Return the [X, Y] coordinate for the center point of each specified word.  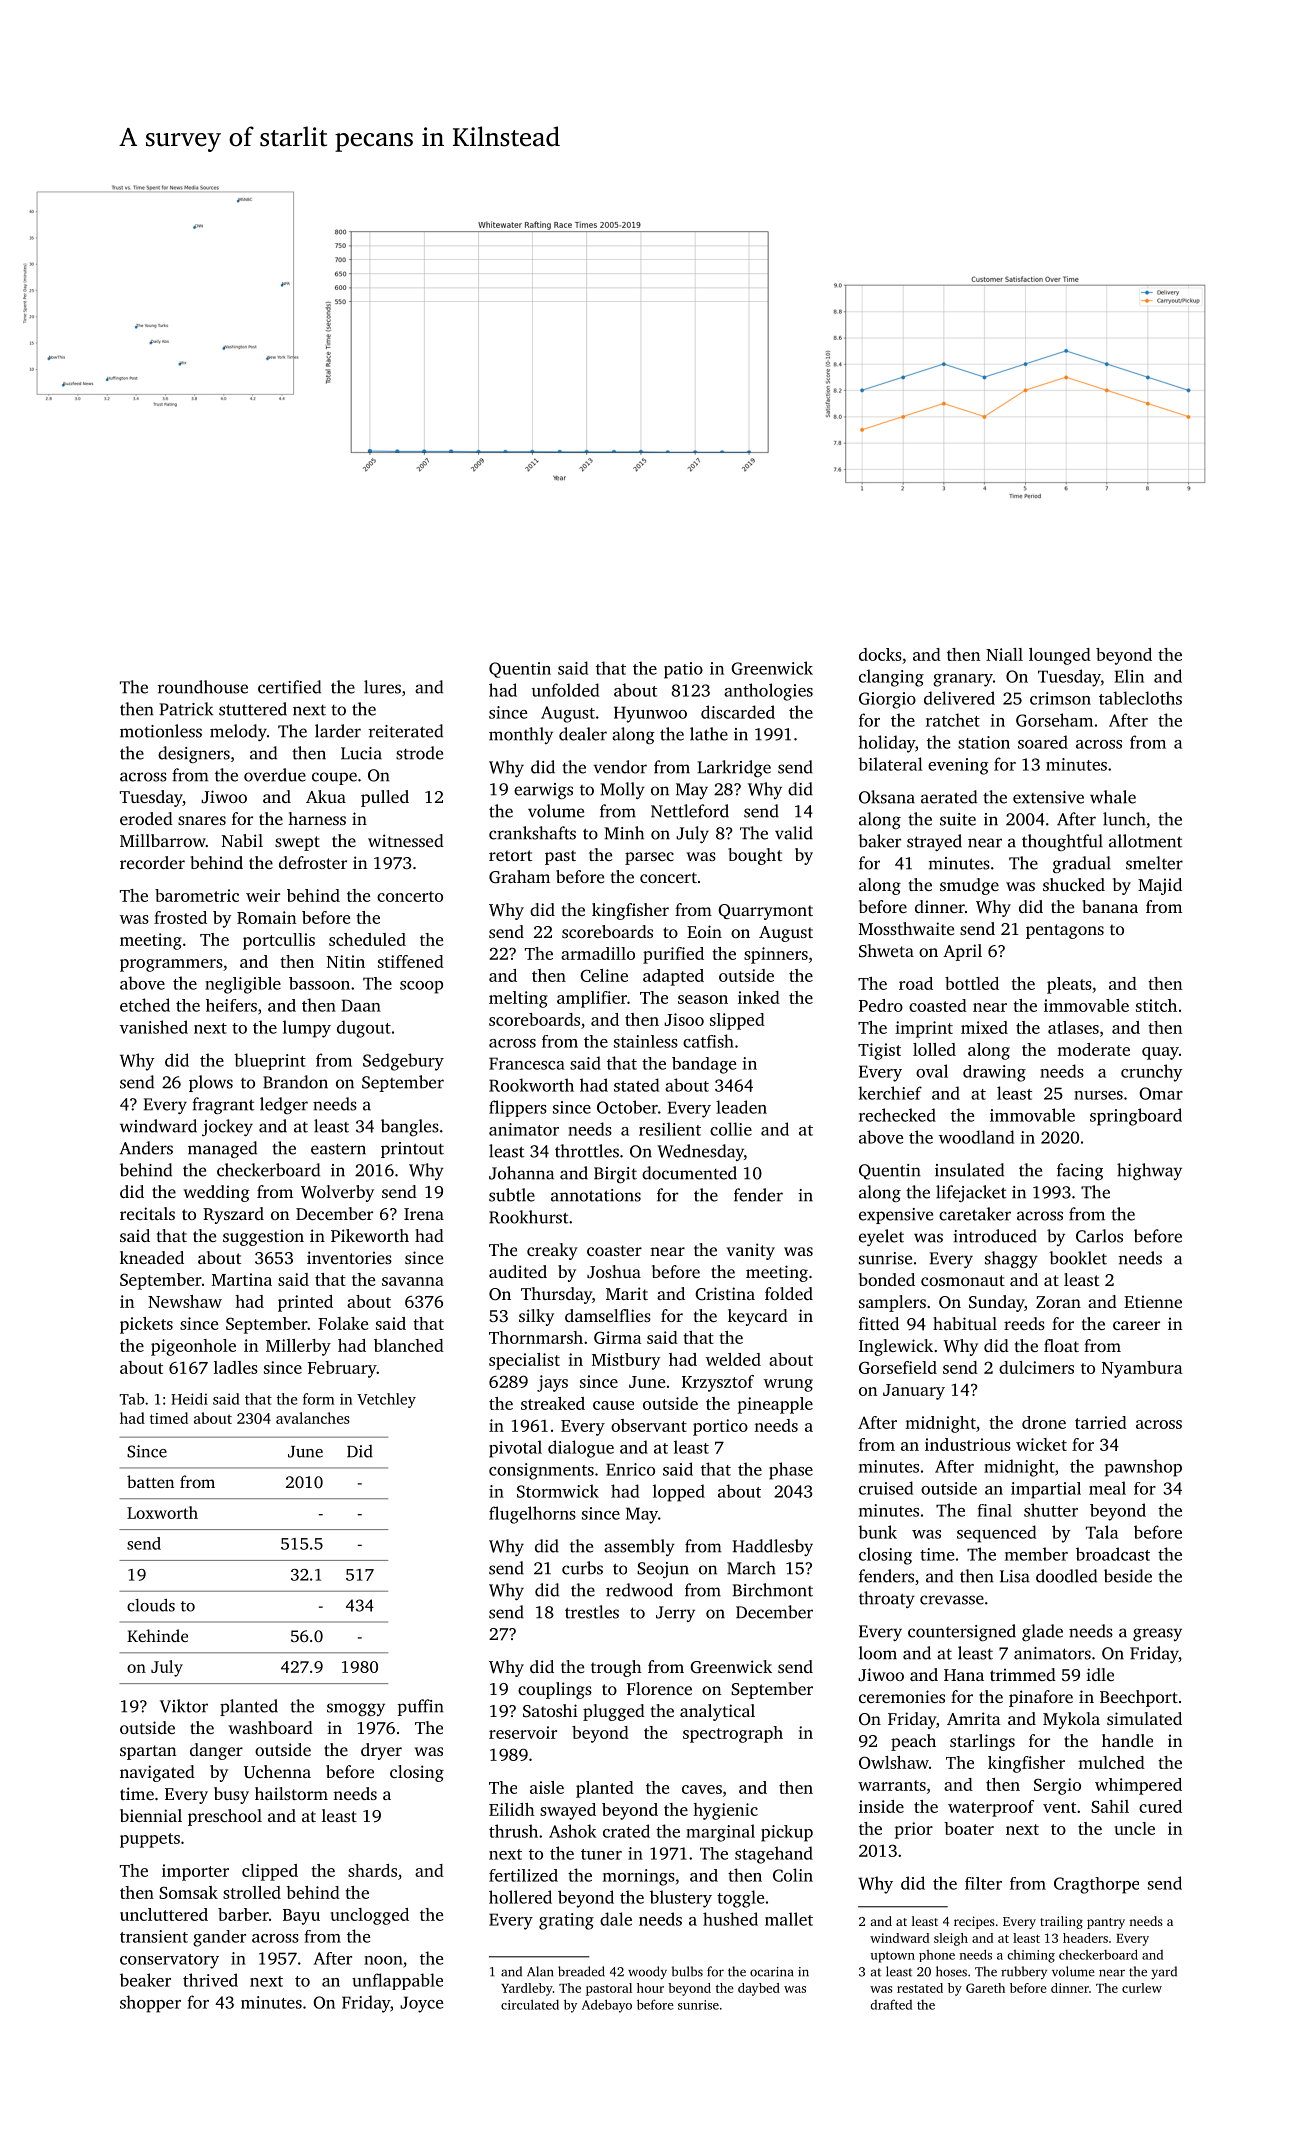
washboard [270, 1727]
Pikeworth [370, 1235]
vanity [750, 1251]
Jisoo [684, 1019]
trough [616, 1668]
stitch [1156, 1005]
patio [683, 670]
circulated [530, 2004]
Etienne [1153, 1301]
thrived [210, 1980]
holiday [886, 744]
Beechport [1139, 1698]
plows [211, 1083]
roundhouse [203, 687]
